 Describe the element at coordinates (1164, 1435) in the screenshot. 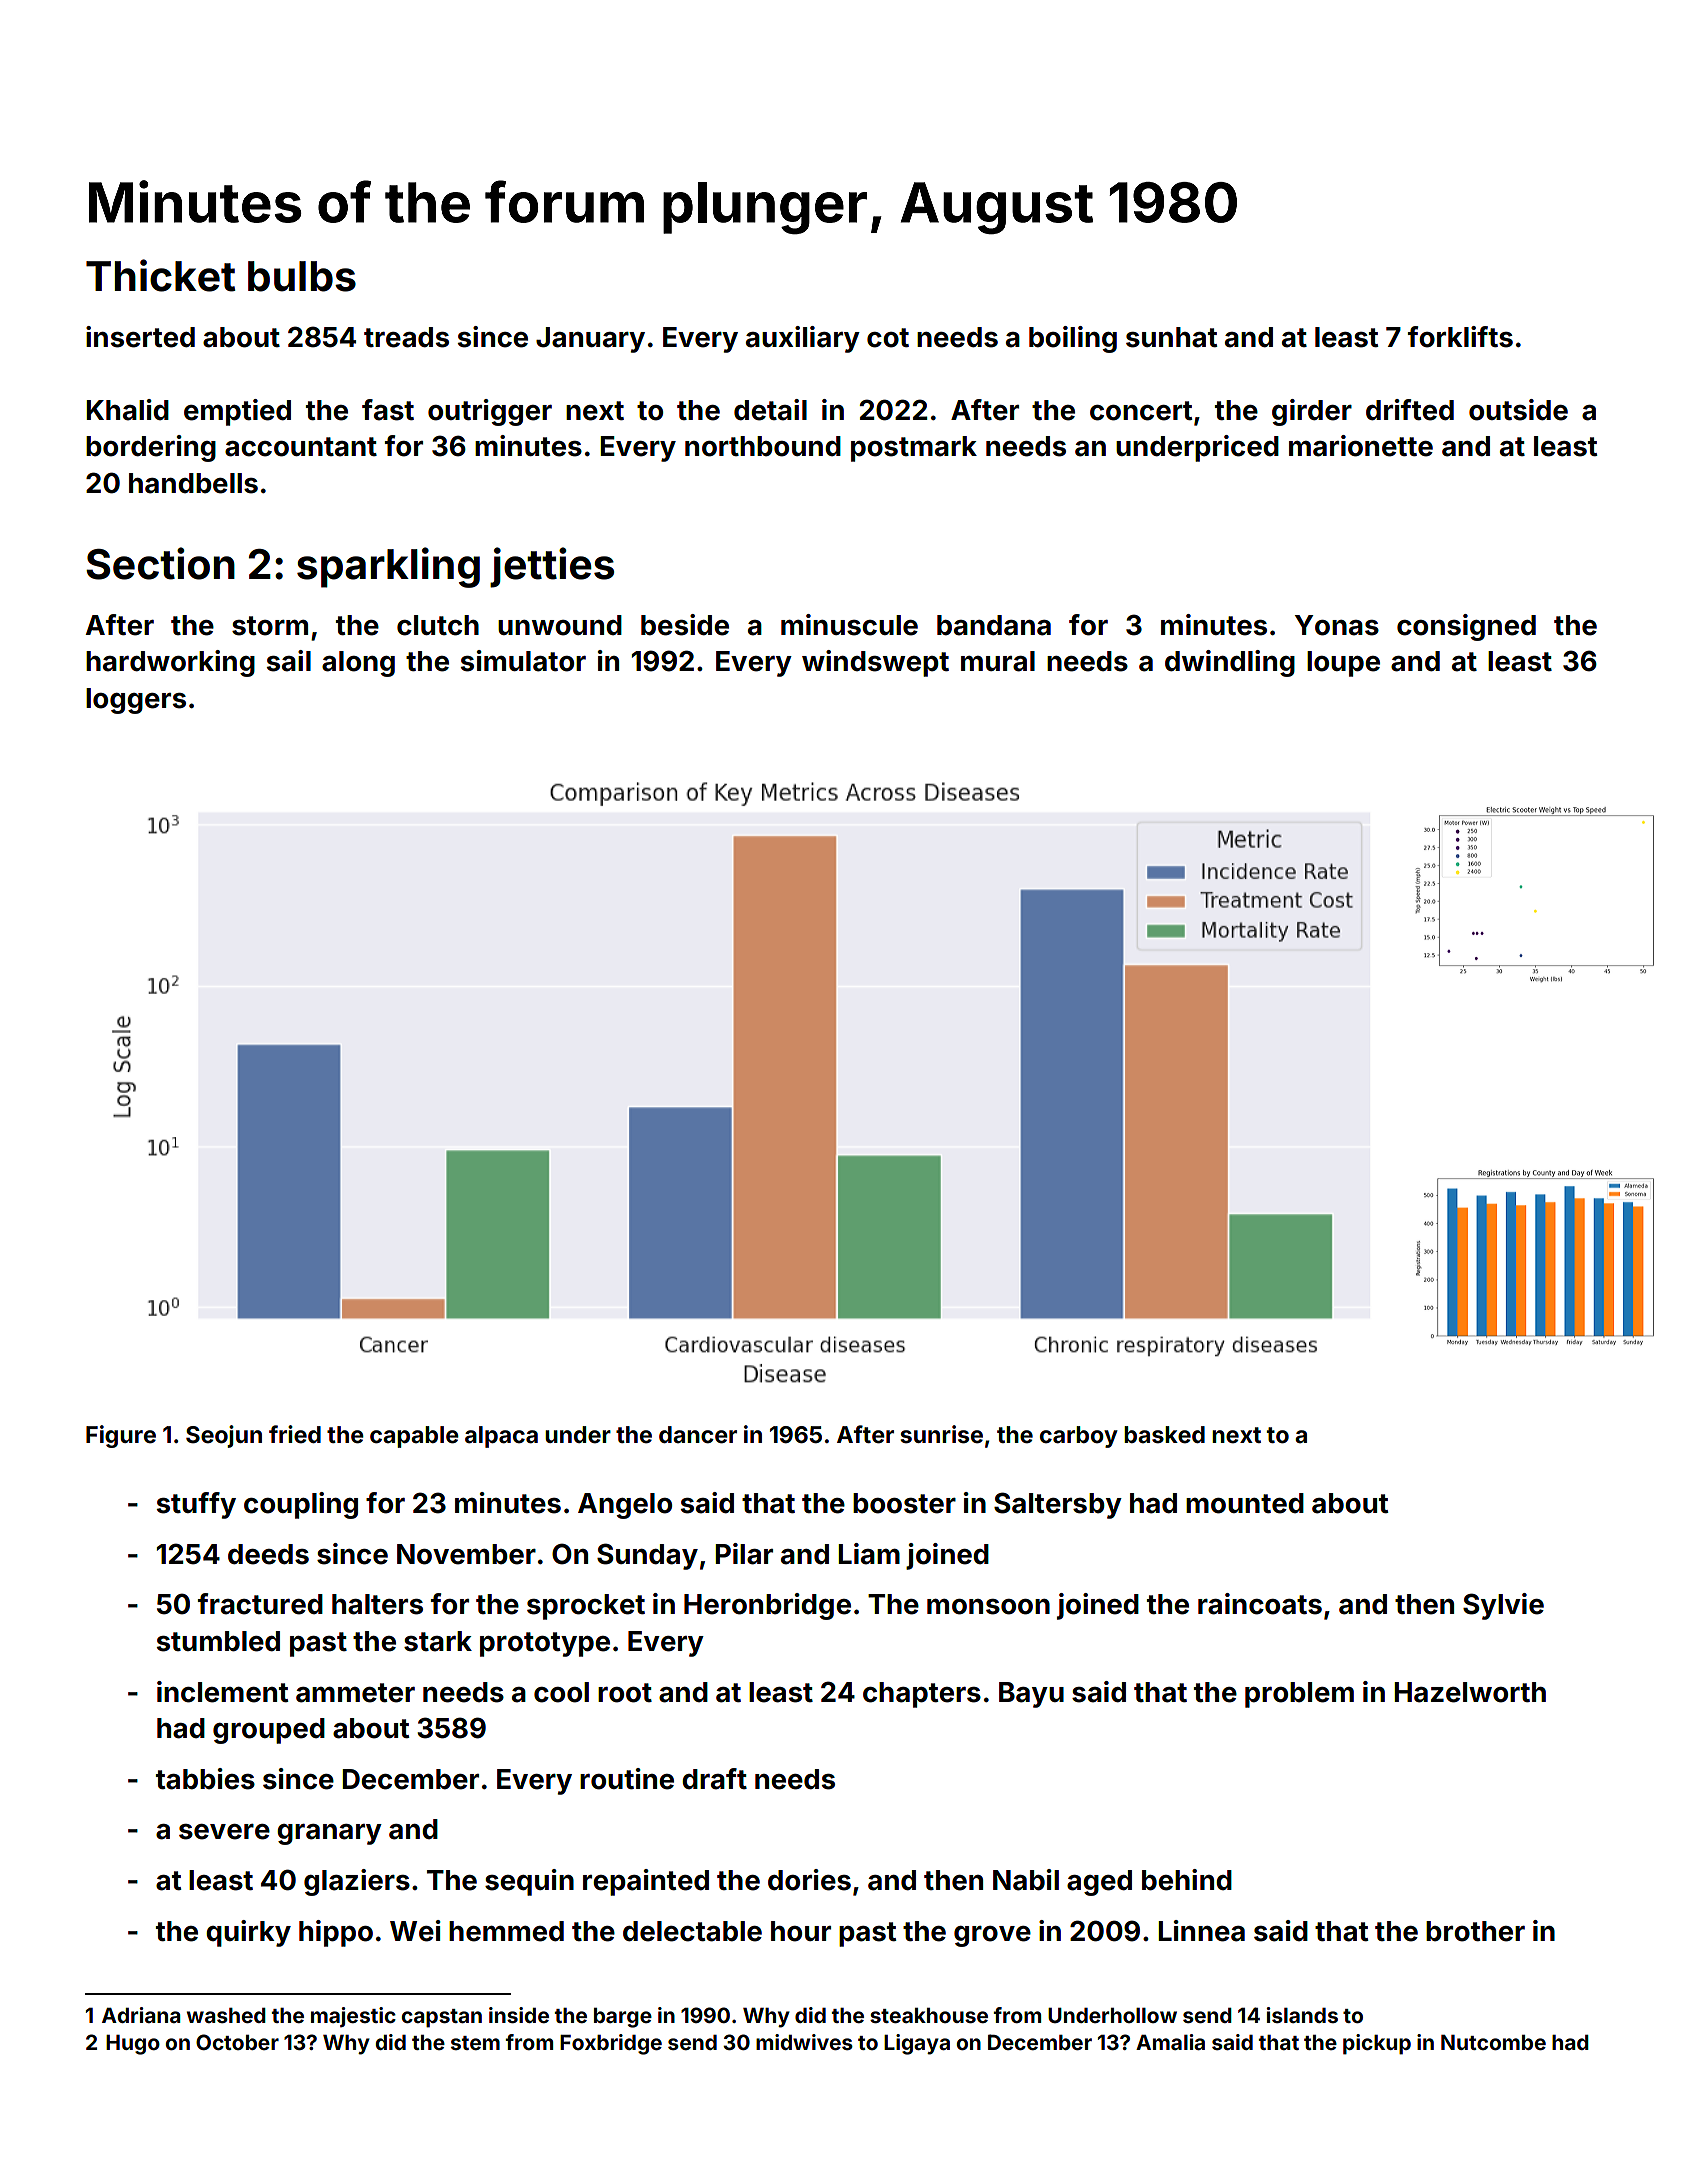

I see `basked` at that location.
